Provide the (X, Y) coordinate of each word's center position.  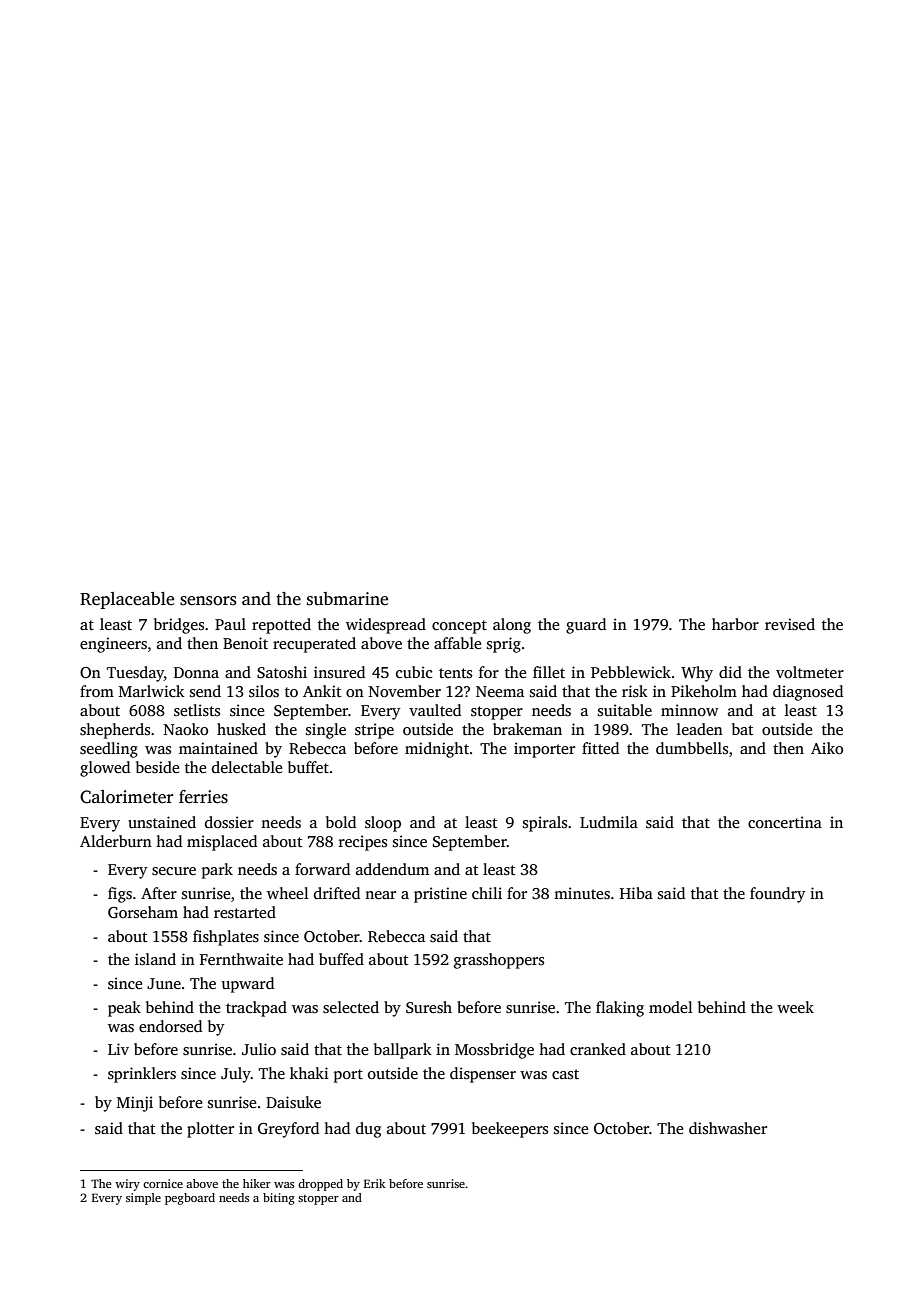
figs (120, 895)
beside (157, 767)
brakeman (527, 729)
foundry (778, 895)
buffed (341, 959)
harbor (735, 624)
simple (143, 1199)
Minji (135, 1104)
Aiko (827, 748)
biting (279, 1199)
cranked (598, 1049)
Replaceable (127, 600)
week (795, 1007)
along (512, 626)
